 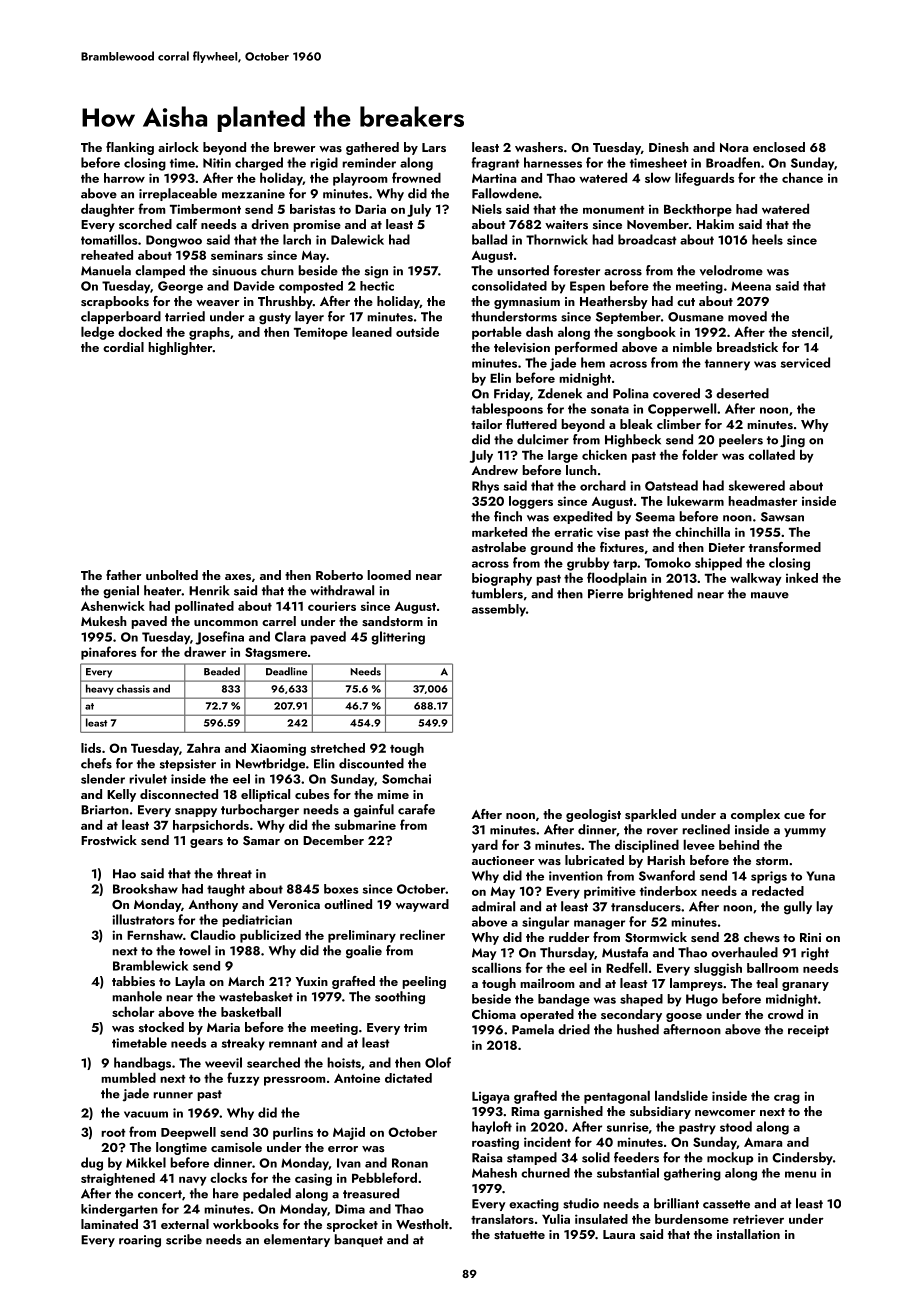 What do you see at coordinates (671, 485) in the screenshot?
I see `Oatstead` at bounding box center [671, 485].
